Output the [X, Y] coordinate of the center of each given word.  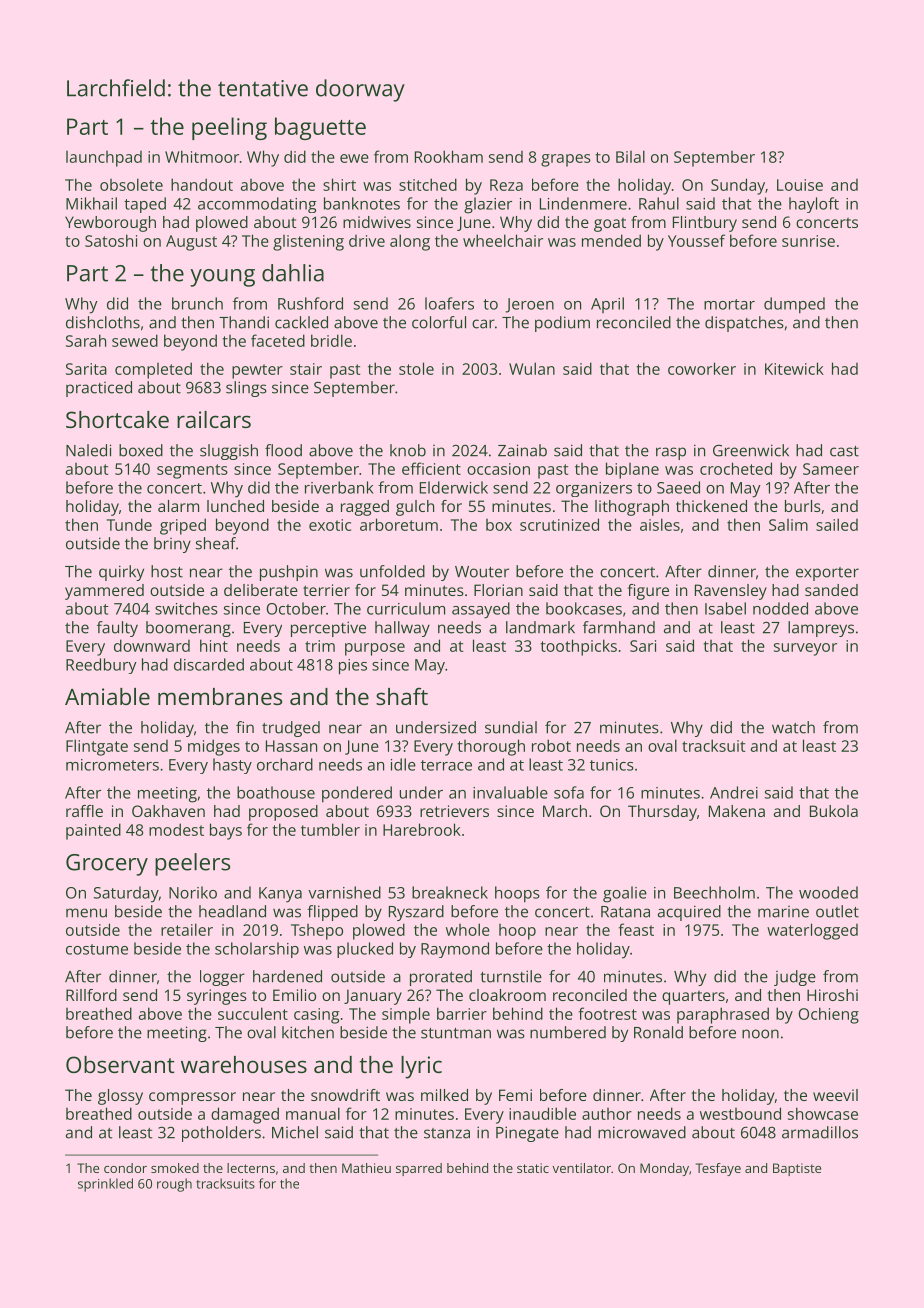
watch [793, 727]
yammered [104, 592]
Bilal [630, 156]
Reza [506, 185]
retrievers [454, 811]
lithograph [632, 508]
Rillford [91, 995]
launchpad [104, 159]
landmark [540, 627]
